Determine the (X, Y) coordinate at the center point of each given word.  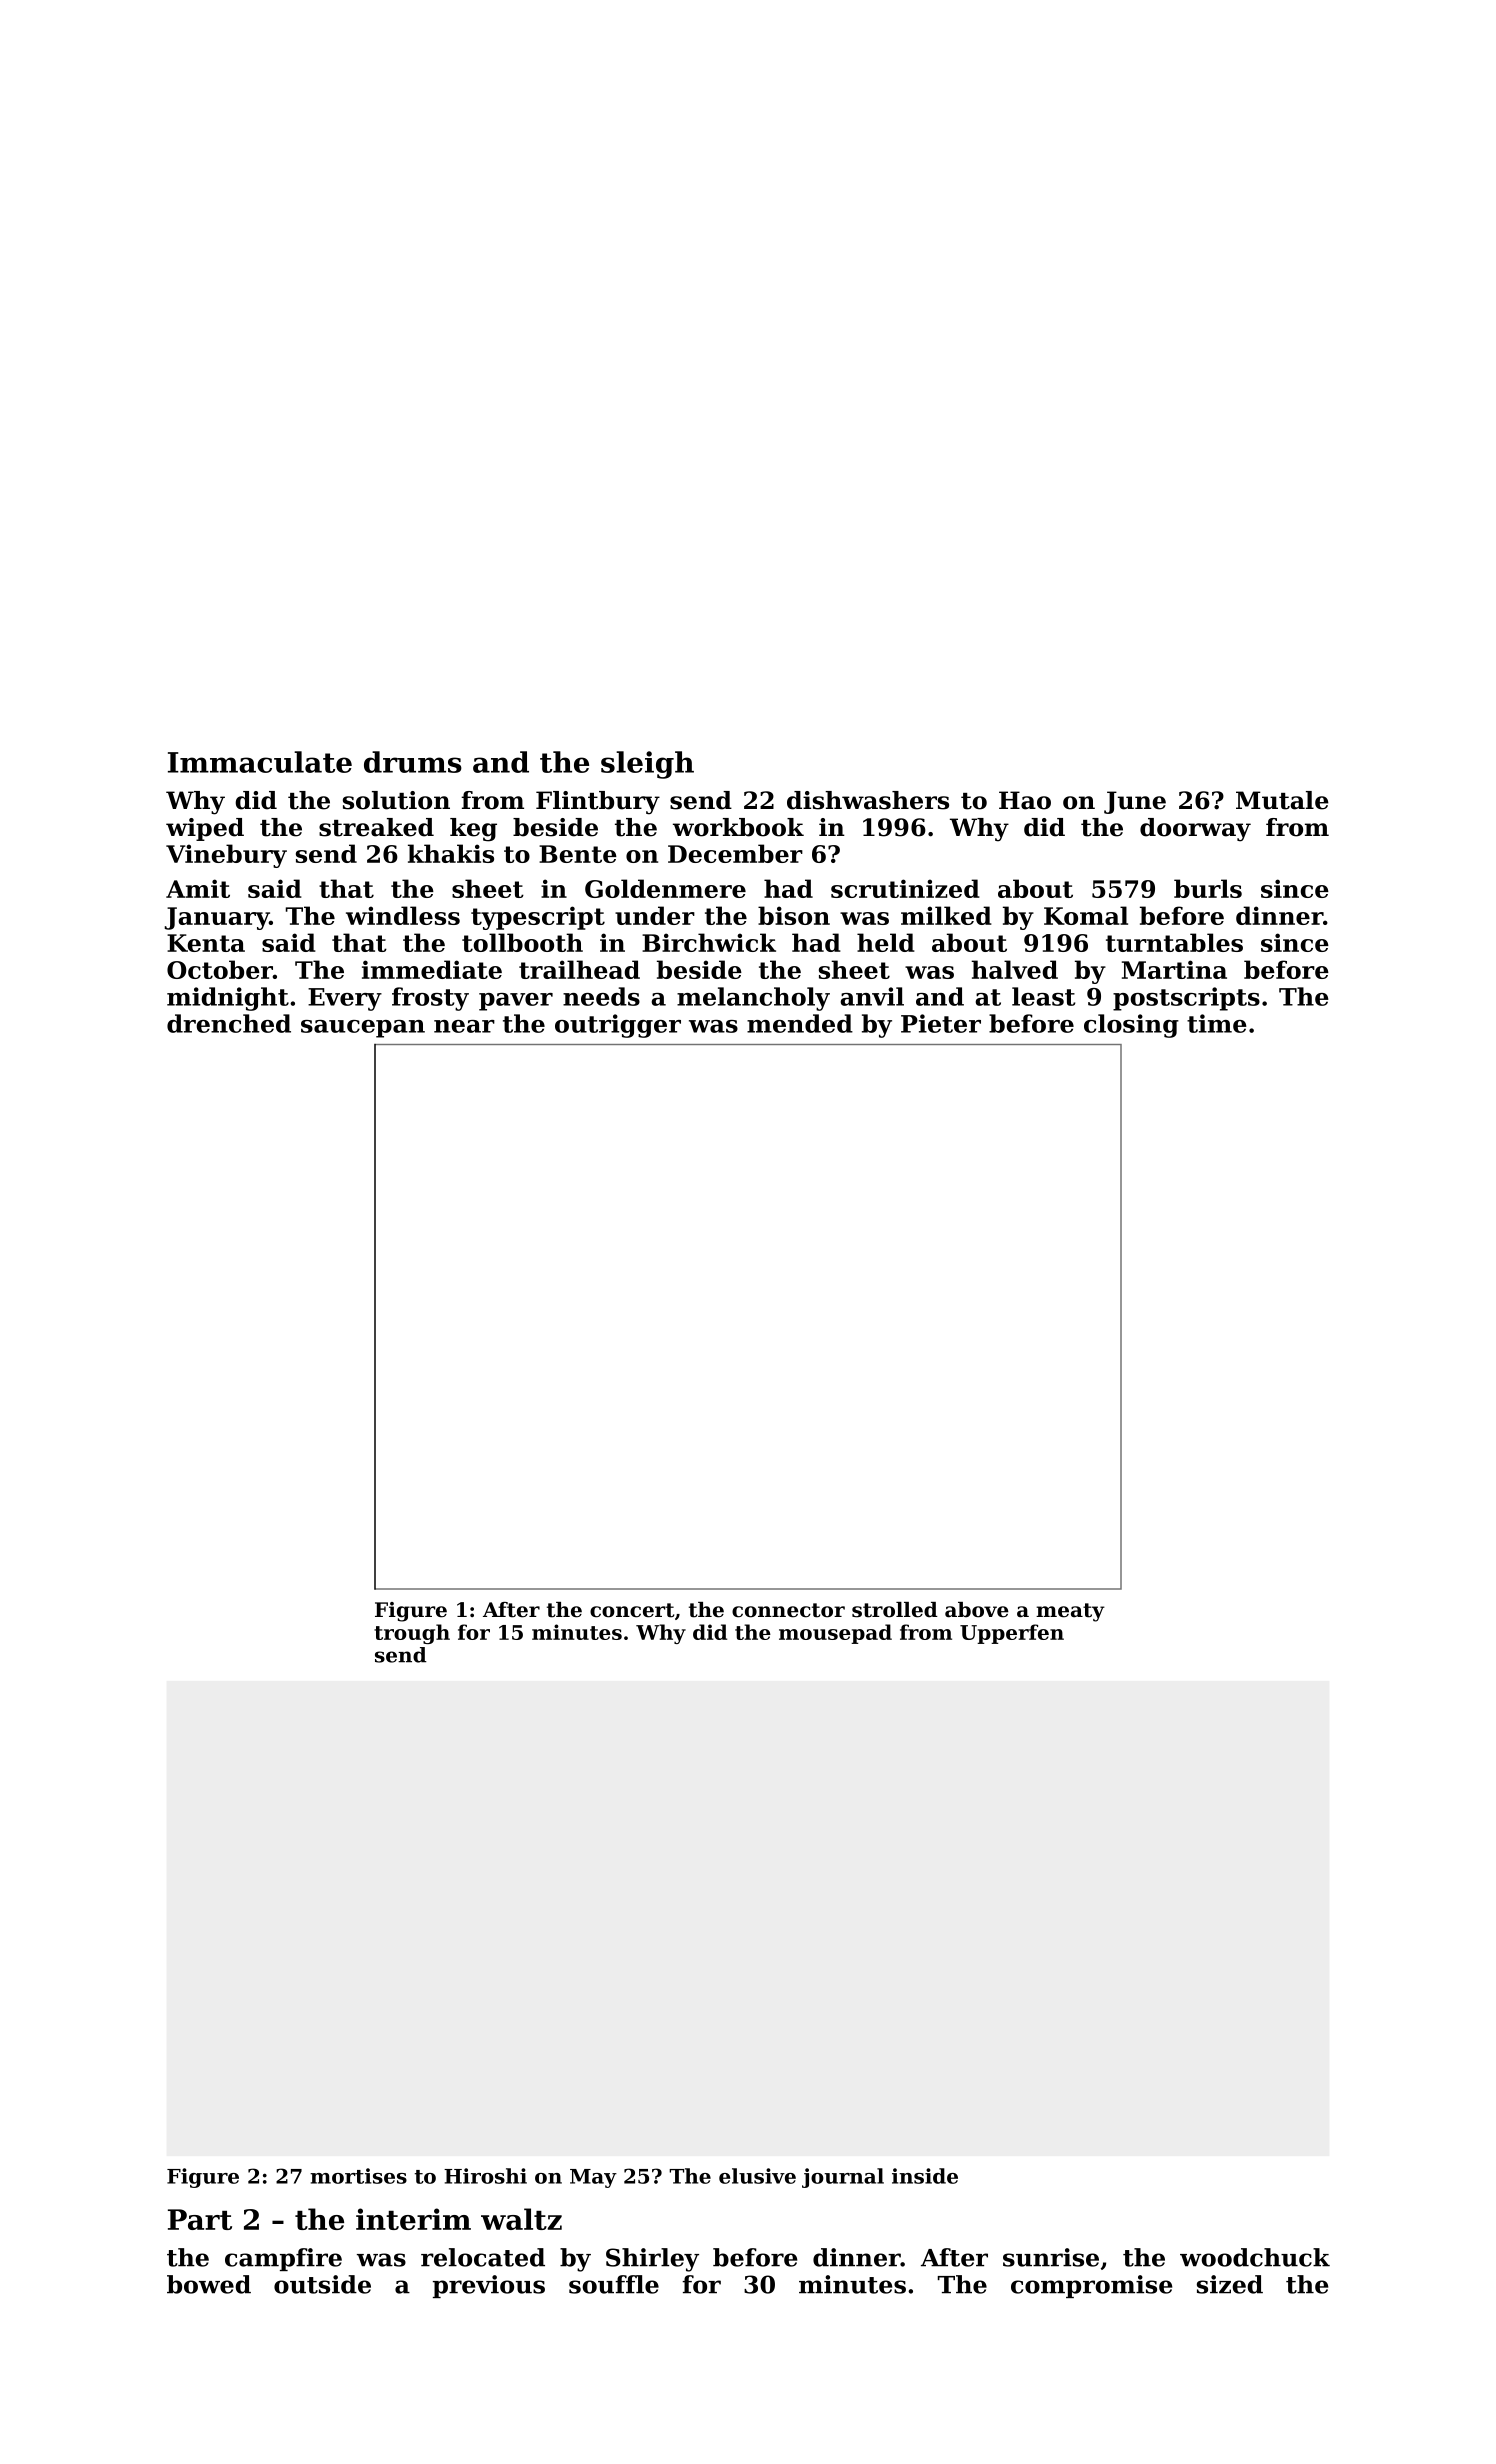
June (1135, 802)
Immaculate (260, 762)
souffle (614, 2284)
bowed (209, 2284)
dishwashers (868, 800)
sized (1230, 2284)
